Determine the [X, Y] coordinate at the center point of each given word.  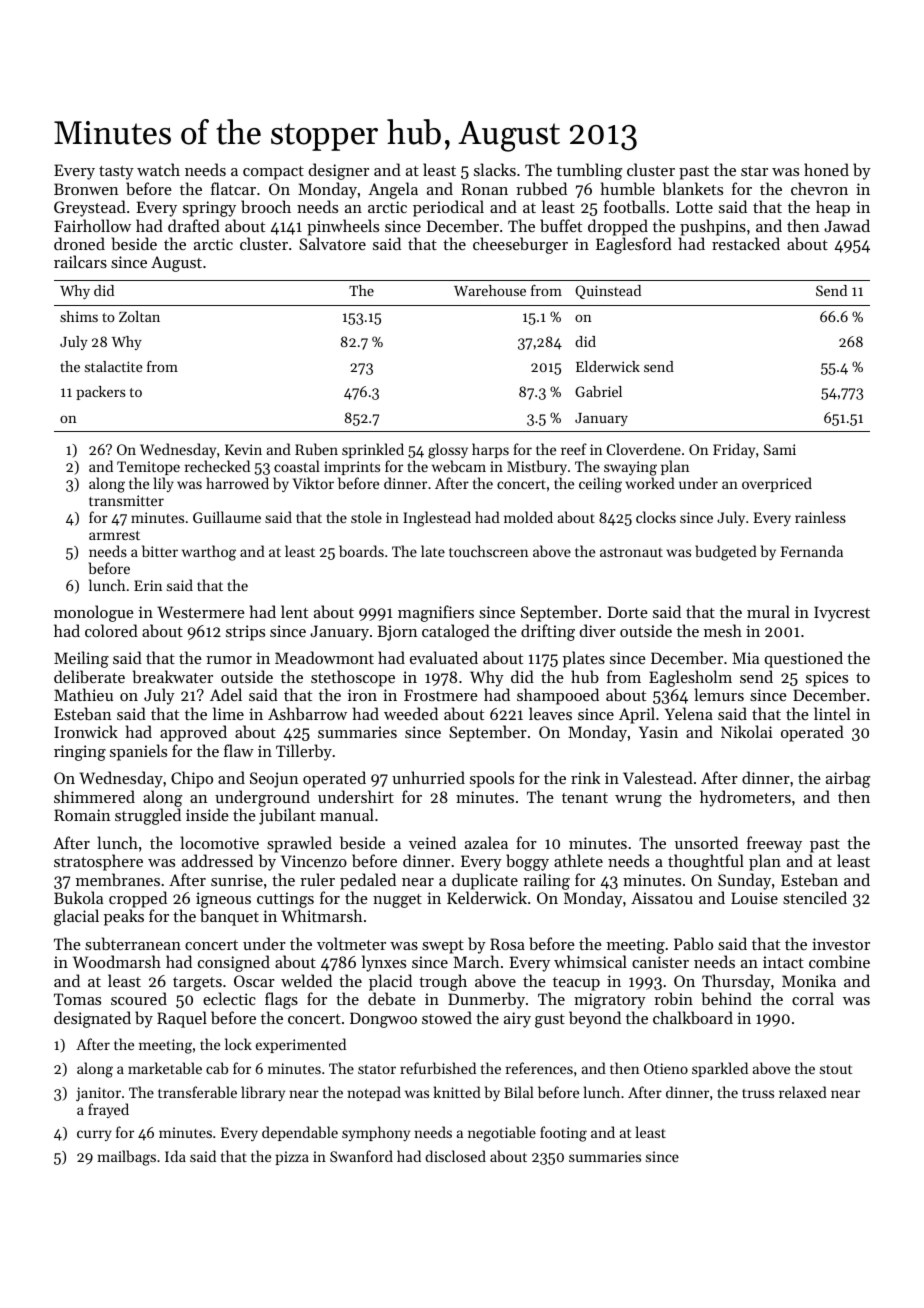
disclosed [455, 1156]
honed [826, 169]
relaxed [803, 1092]
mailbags [126, 1158]
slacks [495, 169]
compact [273, 173]
